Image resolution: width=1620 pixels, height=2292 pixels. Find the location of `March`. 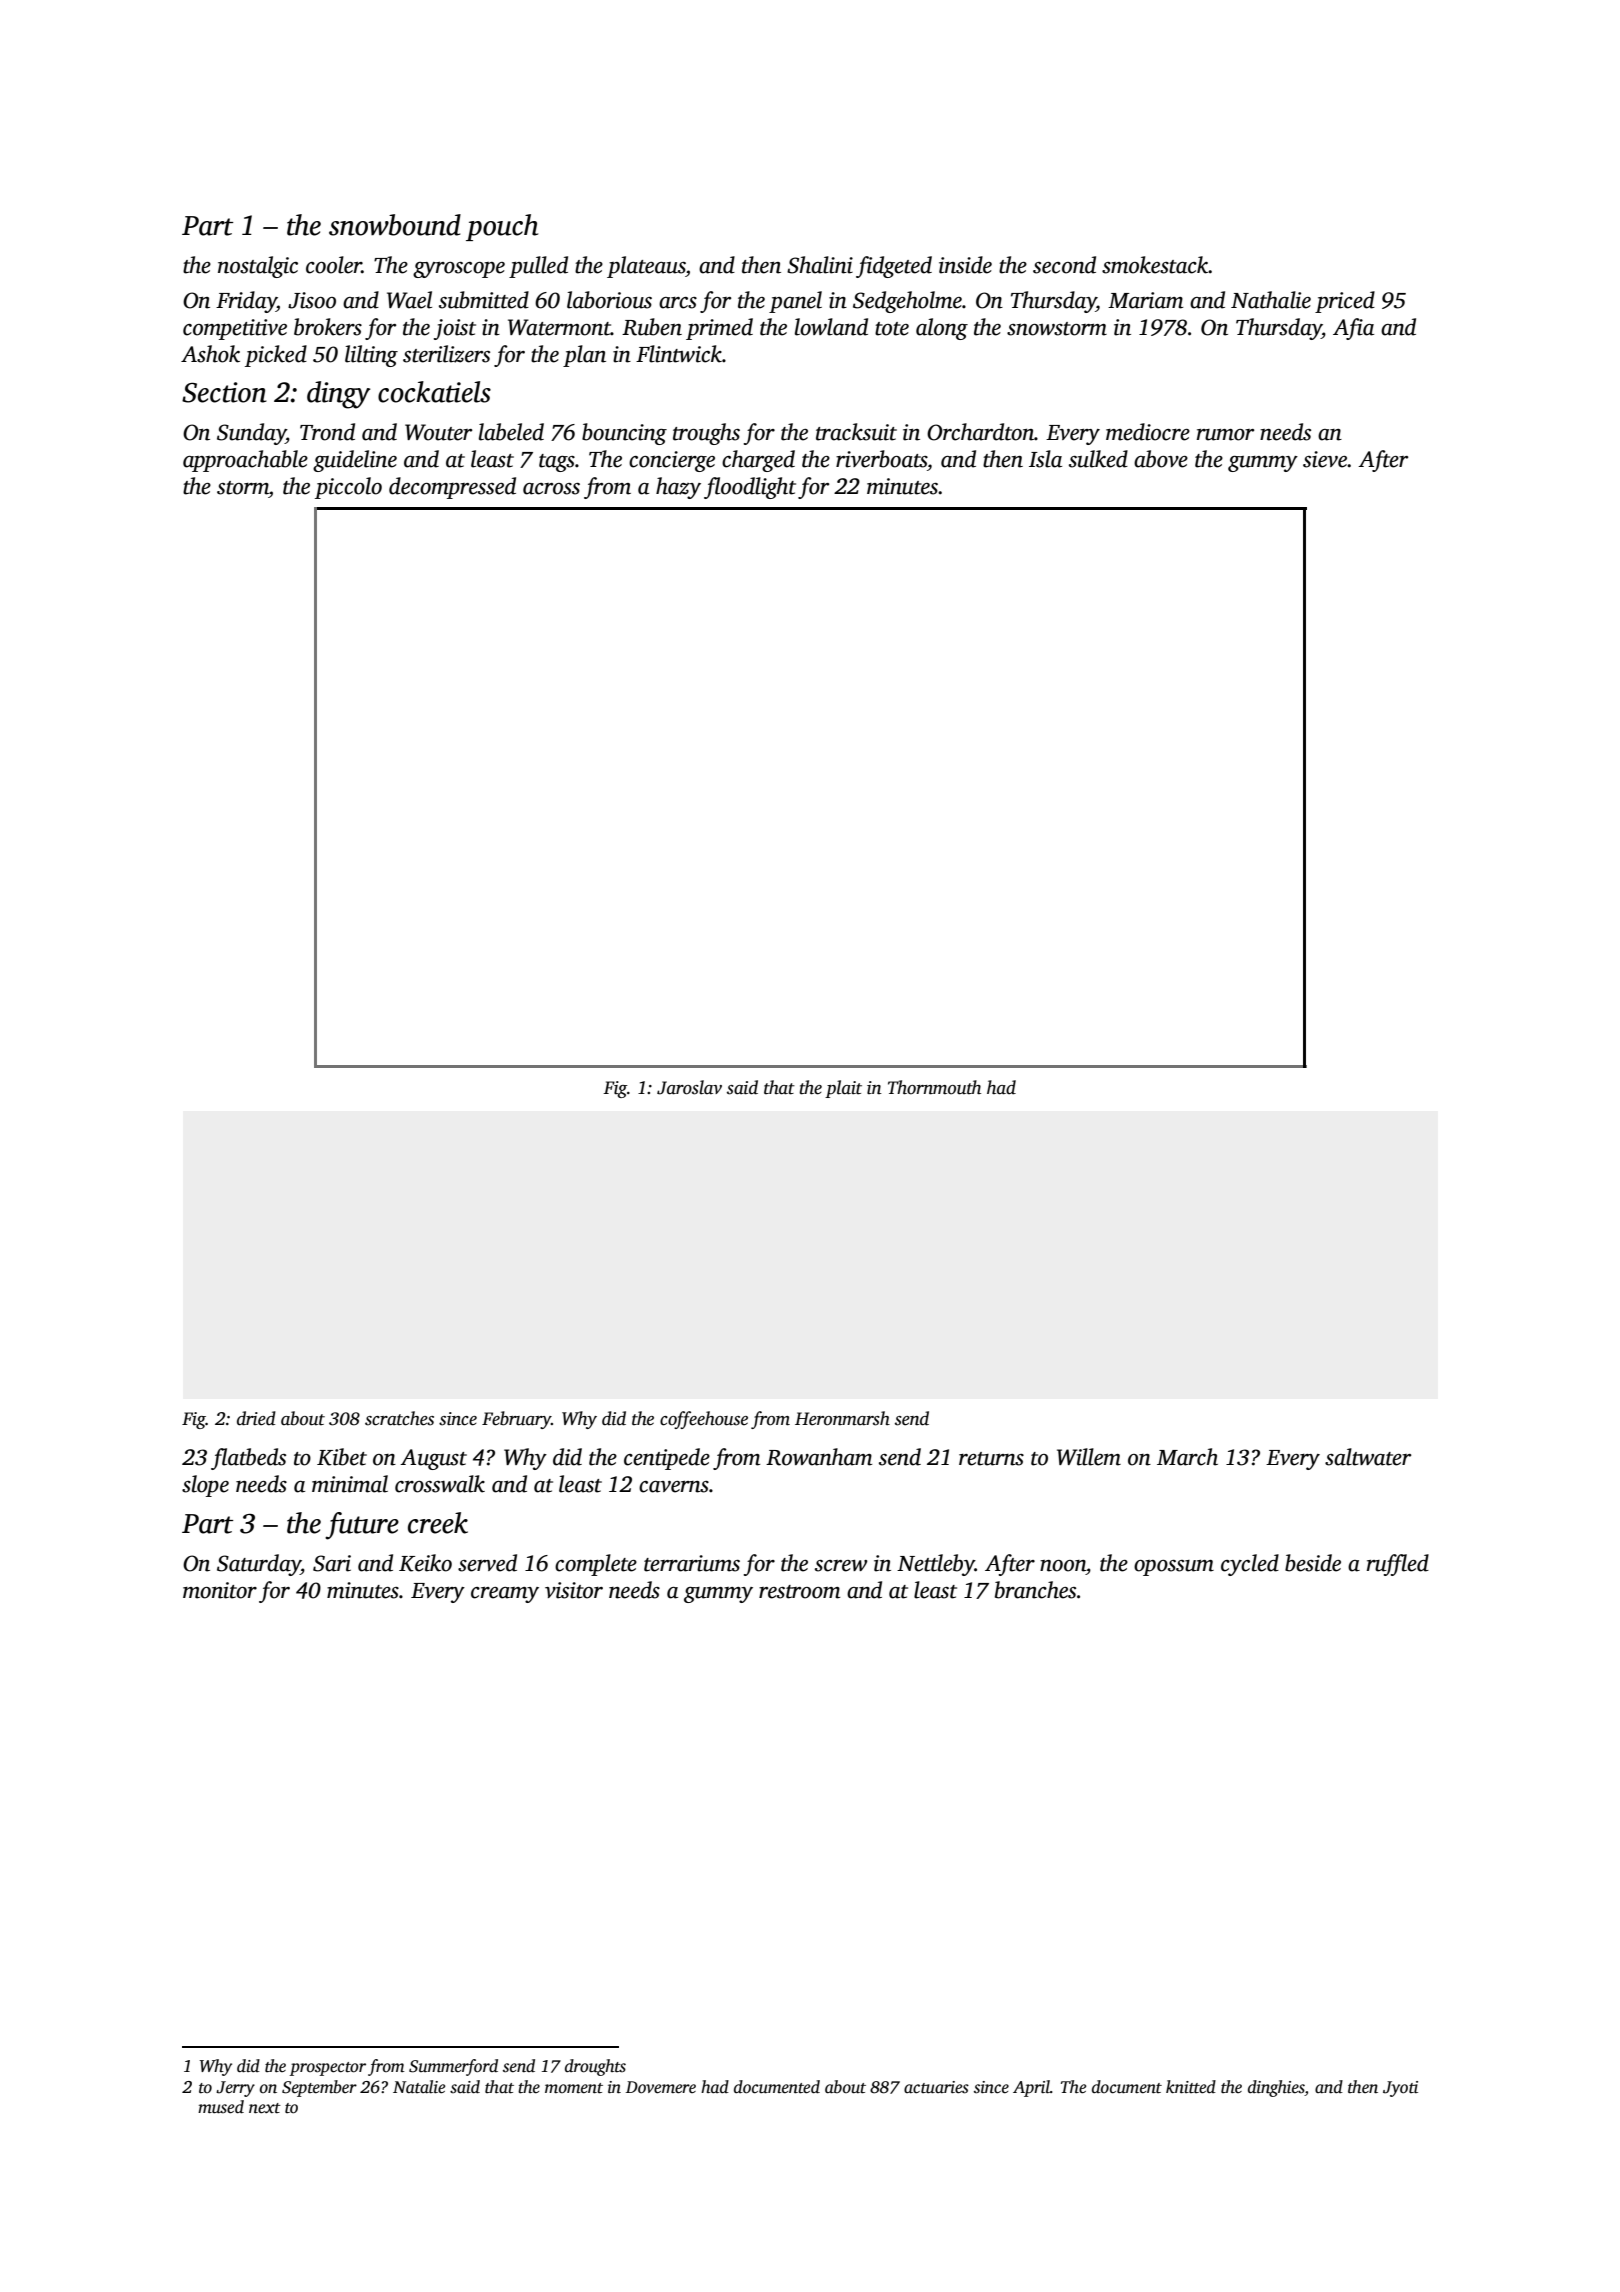

March is located at coordinates (1187, 1457).
